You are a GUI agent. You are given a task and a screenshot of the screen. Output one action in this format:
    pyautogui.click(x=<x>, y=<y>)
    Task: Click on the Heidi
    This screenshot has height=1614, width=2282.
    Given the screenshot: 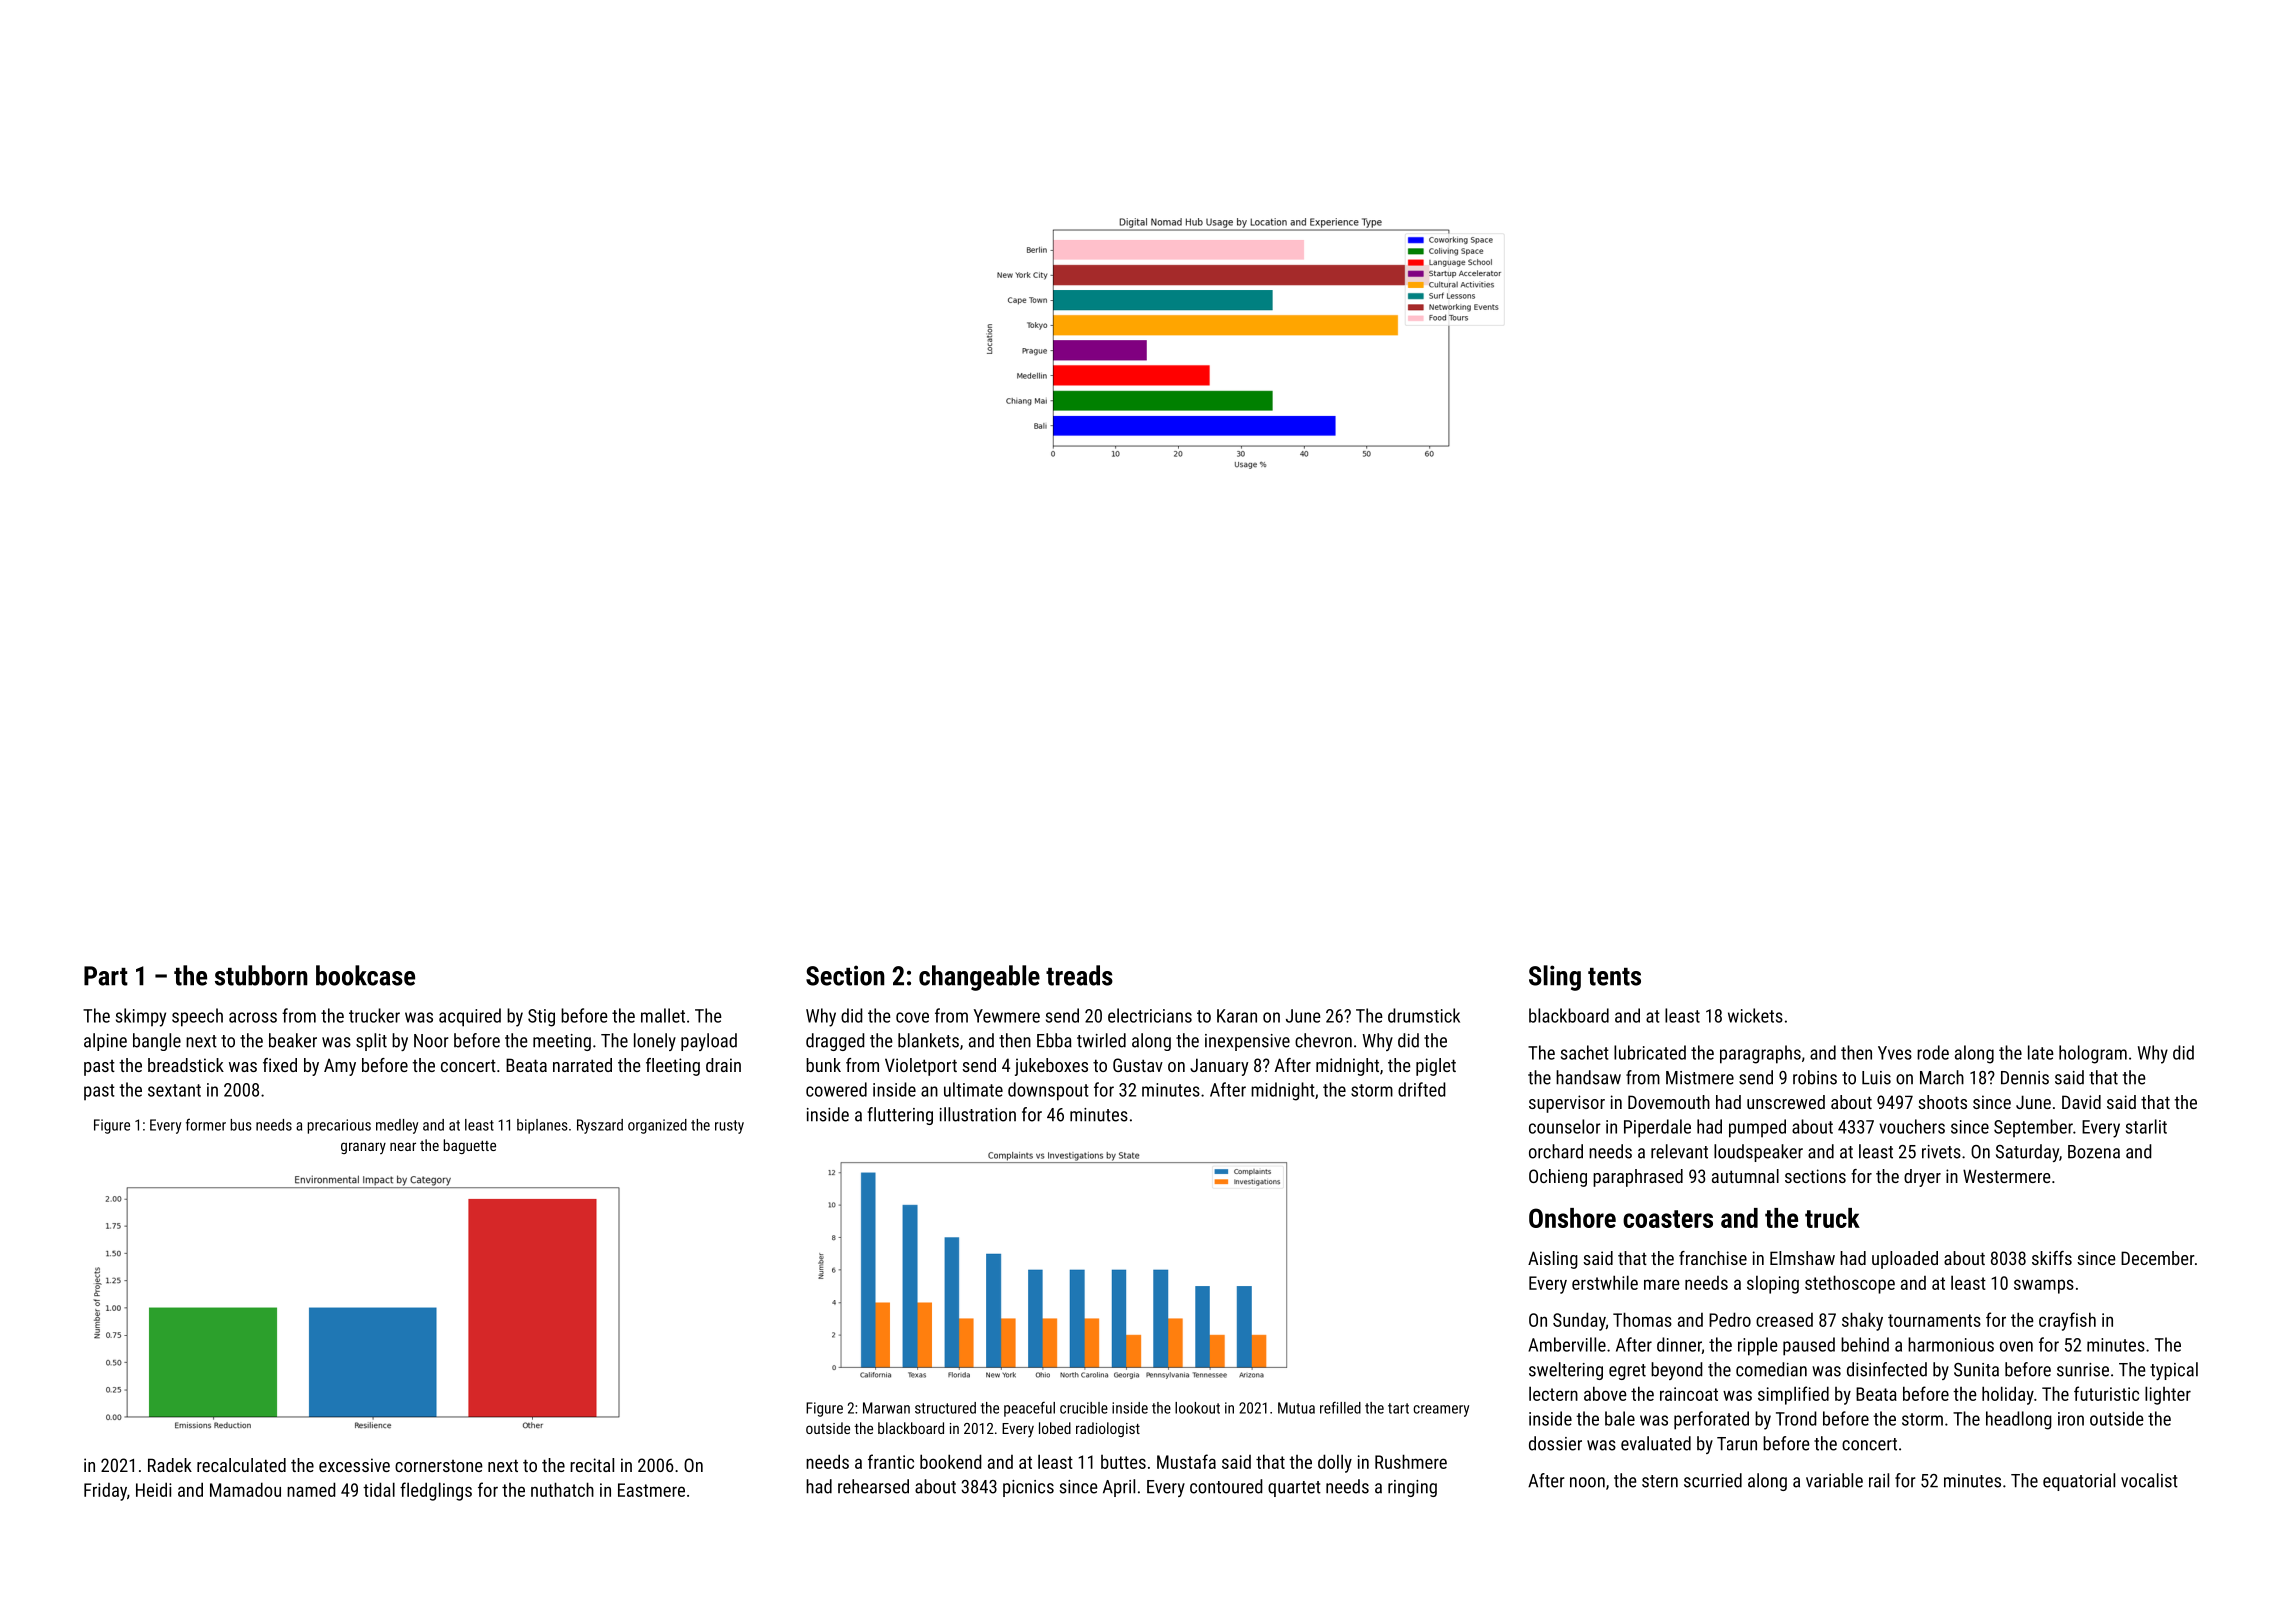 What is the action you would take?
    pyautogui.click(x=154, y=1489)
